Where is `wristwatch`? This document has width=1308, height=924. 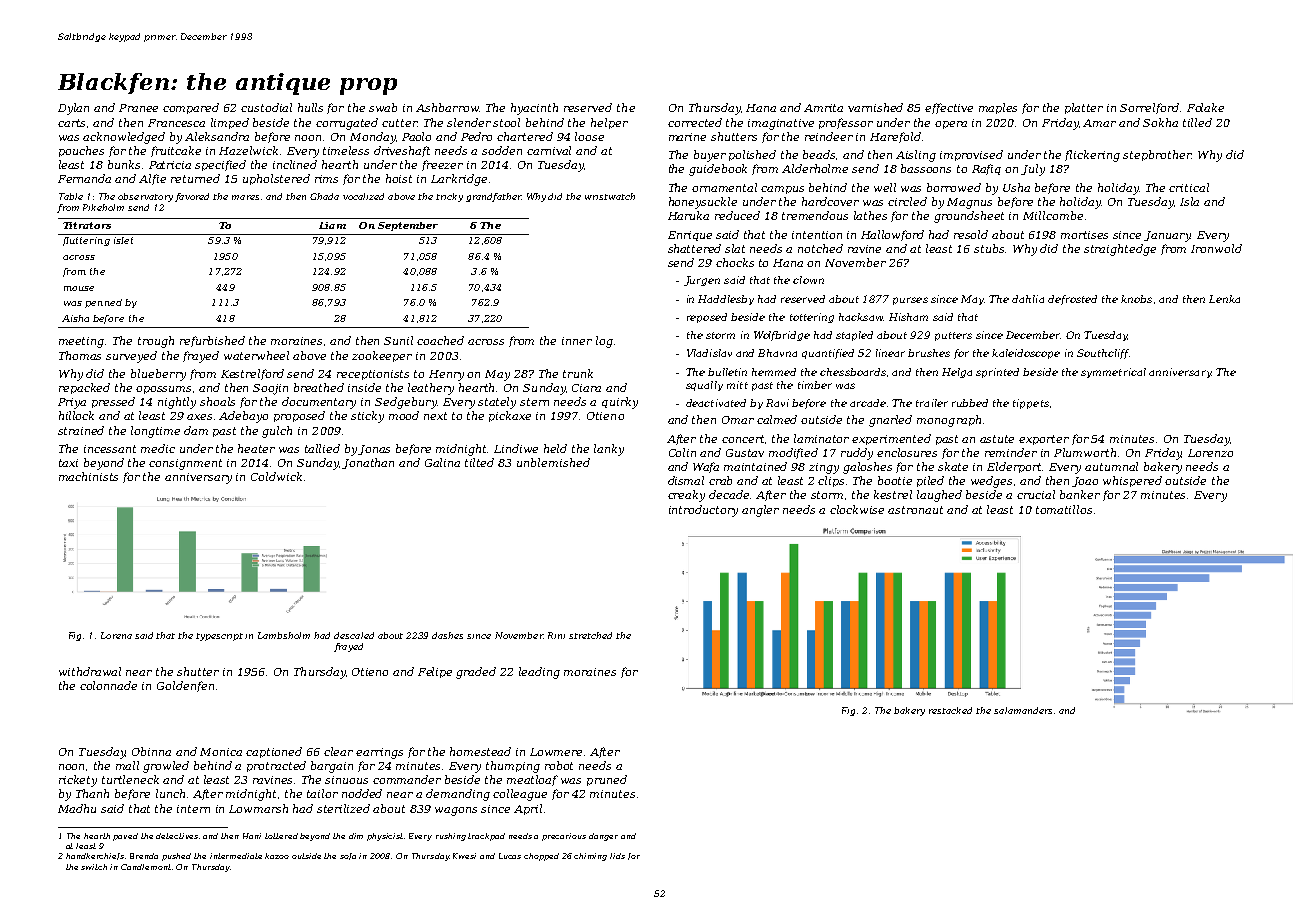 wristwatch is located at coordinates (610, 196).
